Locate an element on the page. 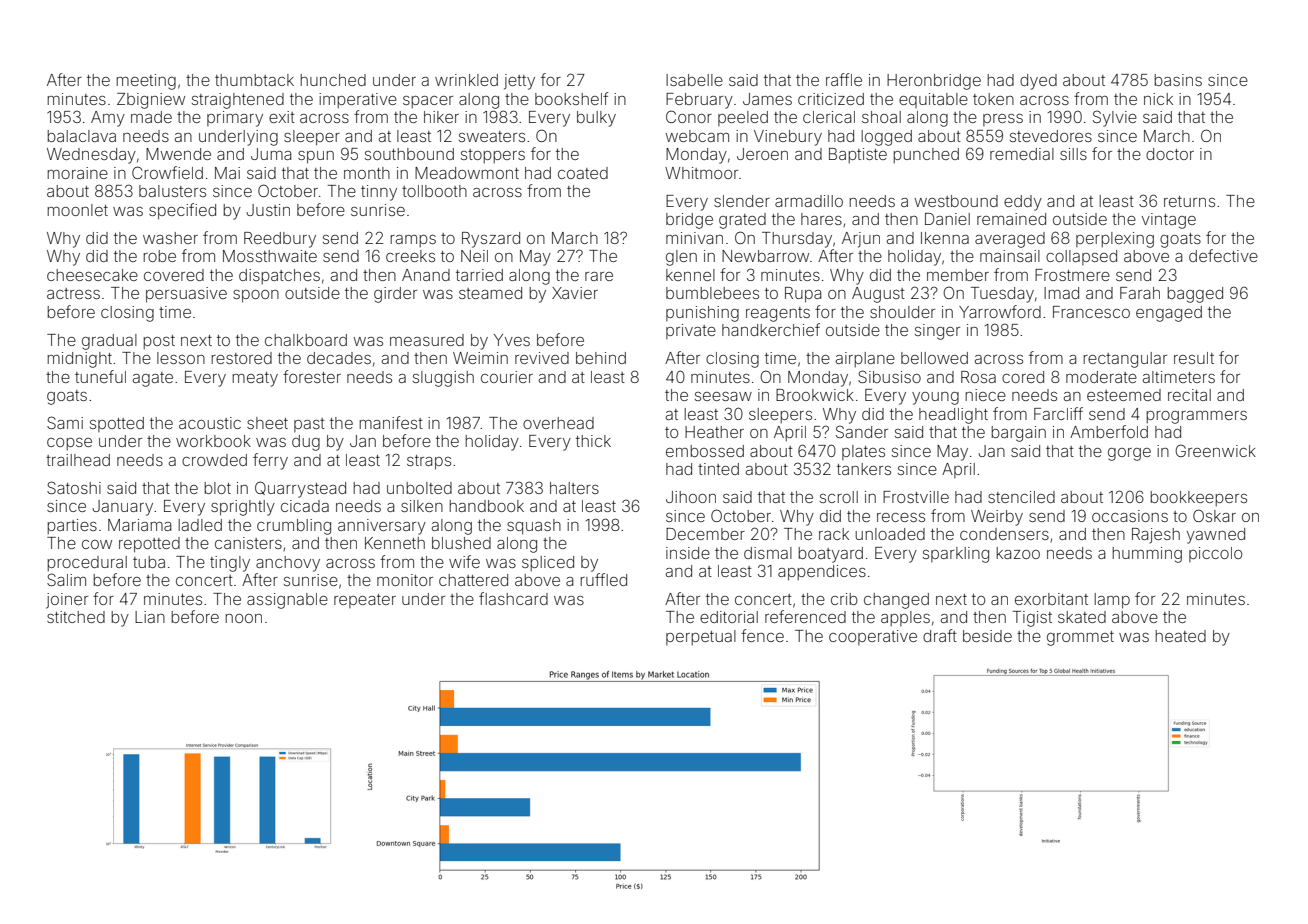  heated is located at coordinates (1180, 636).
